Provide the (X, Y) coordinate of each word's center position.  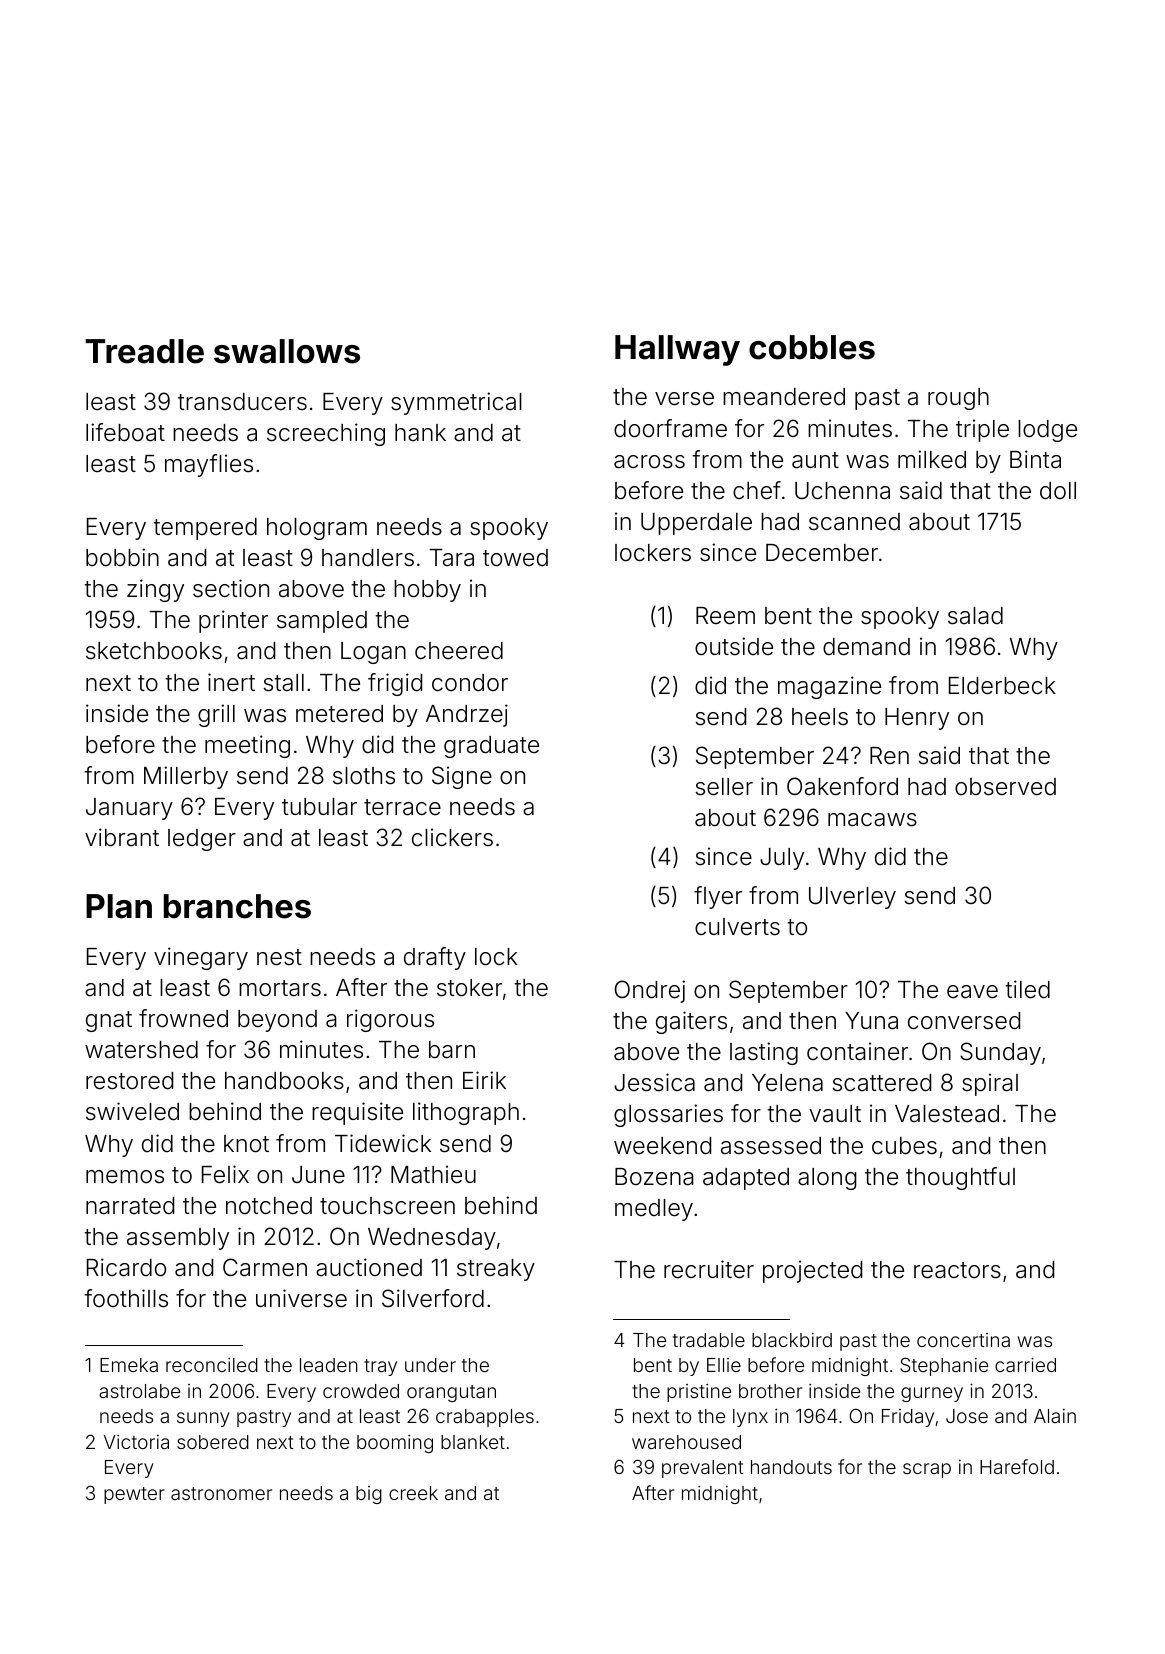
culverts (737, 927)
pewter (134, 1495)
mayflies (209, 465)
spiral (990, 1084)
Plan (119, 906)
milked (932, 459)
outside (734, 646)
